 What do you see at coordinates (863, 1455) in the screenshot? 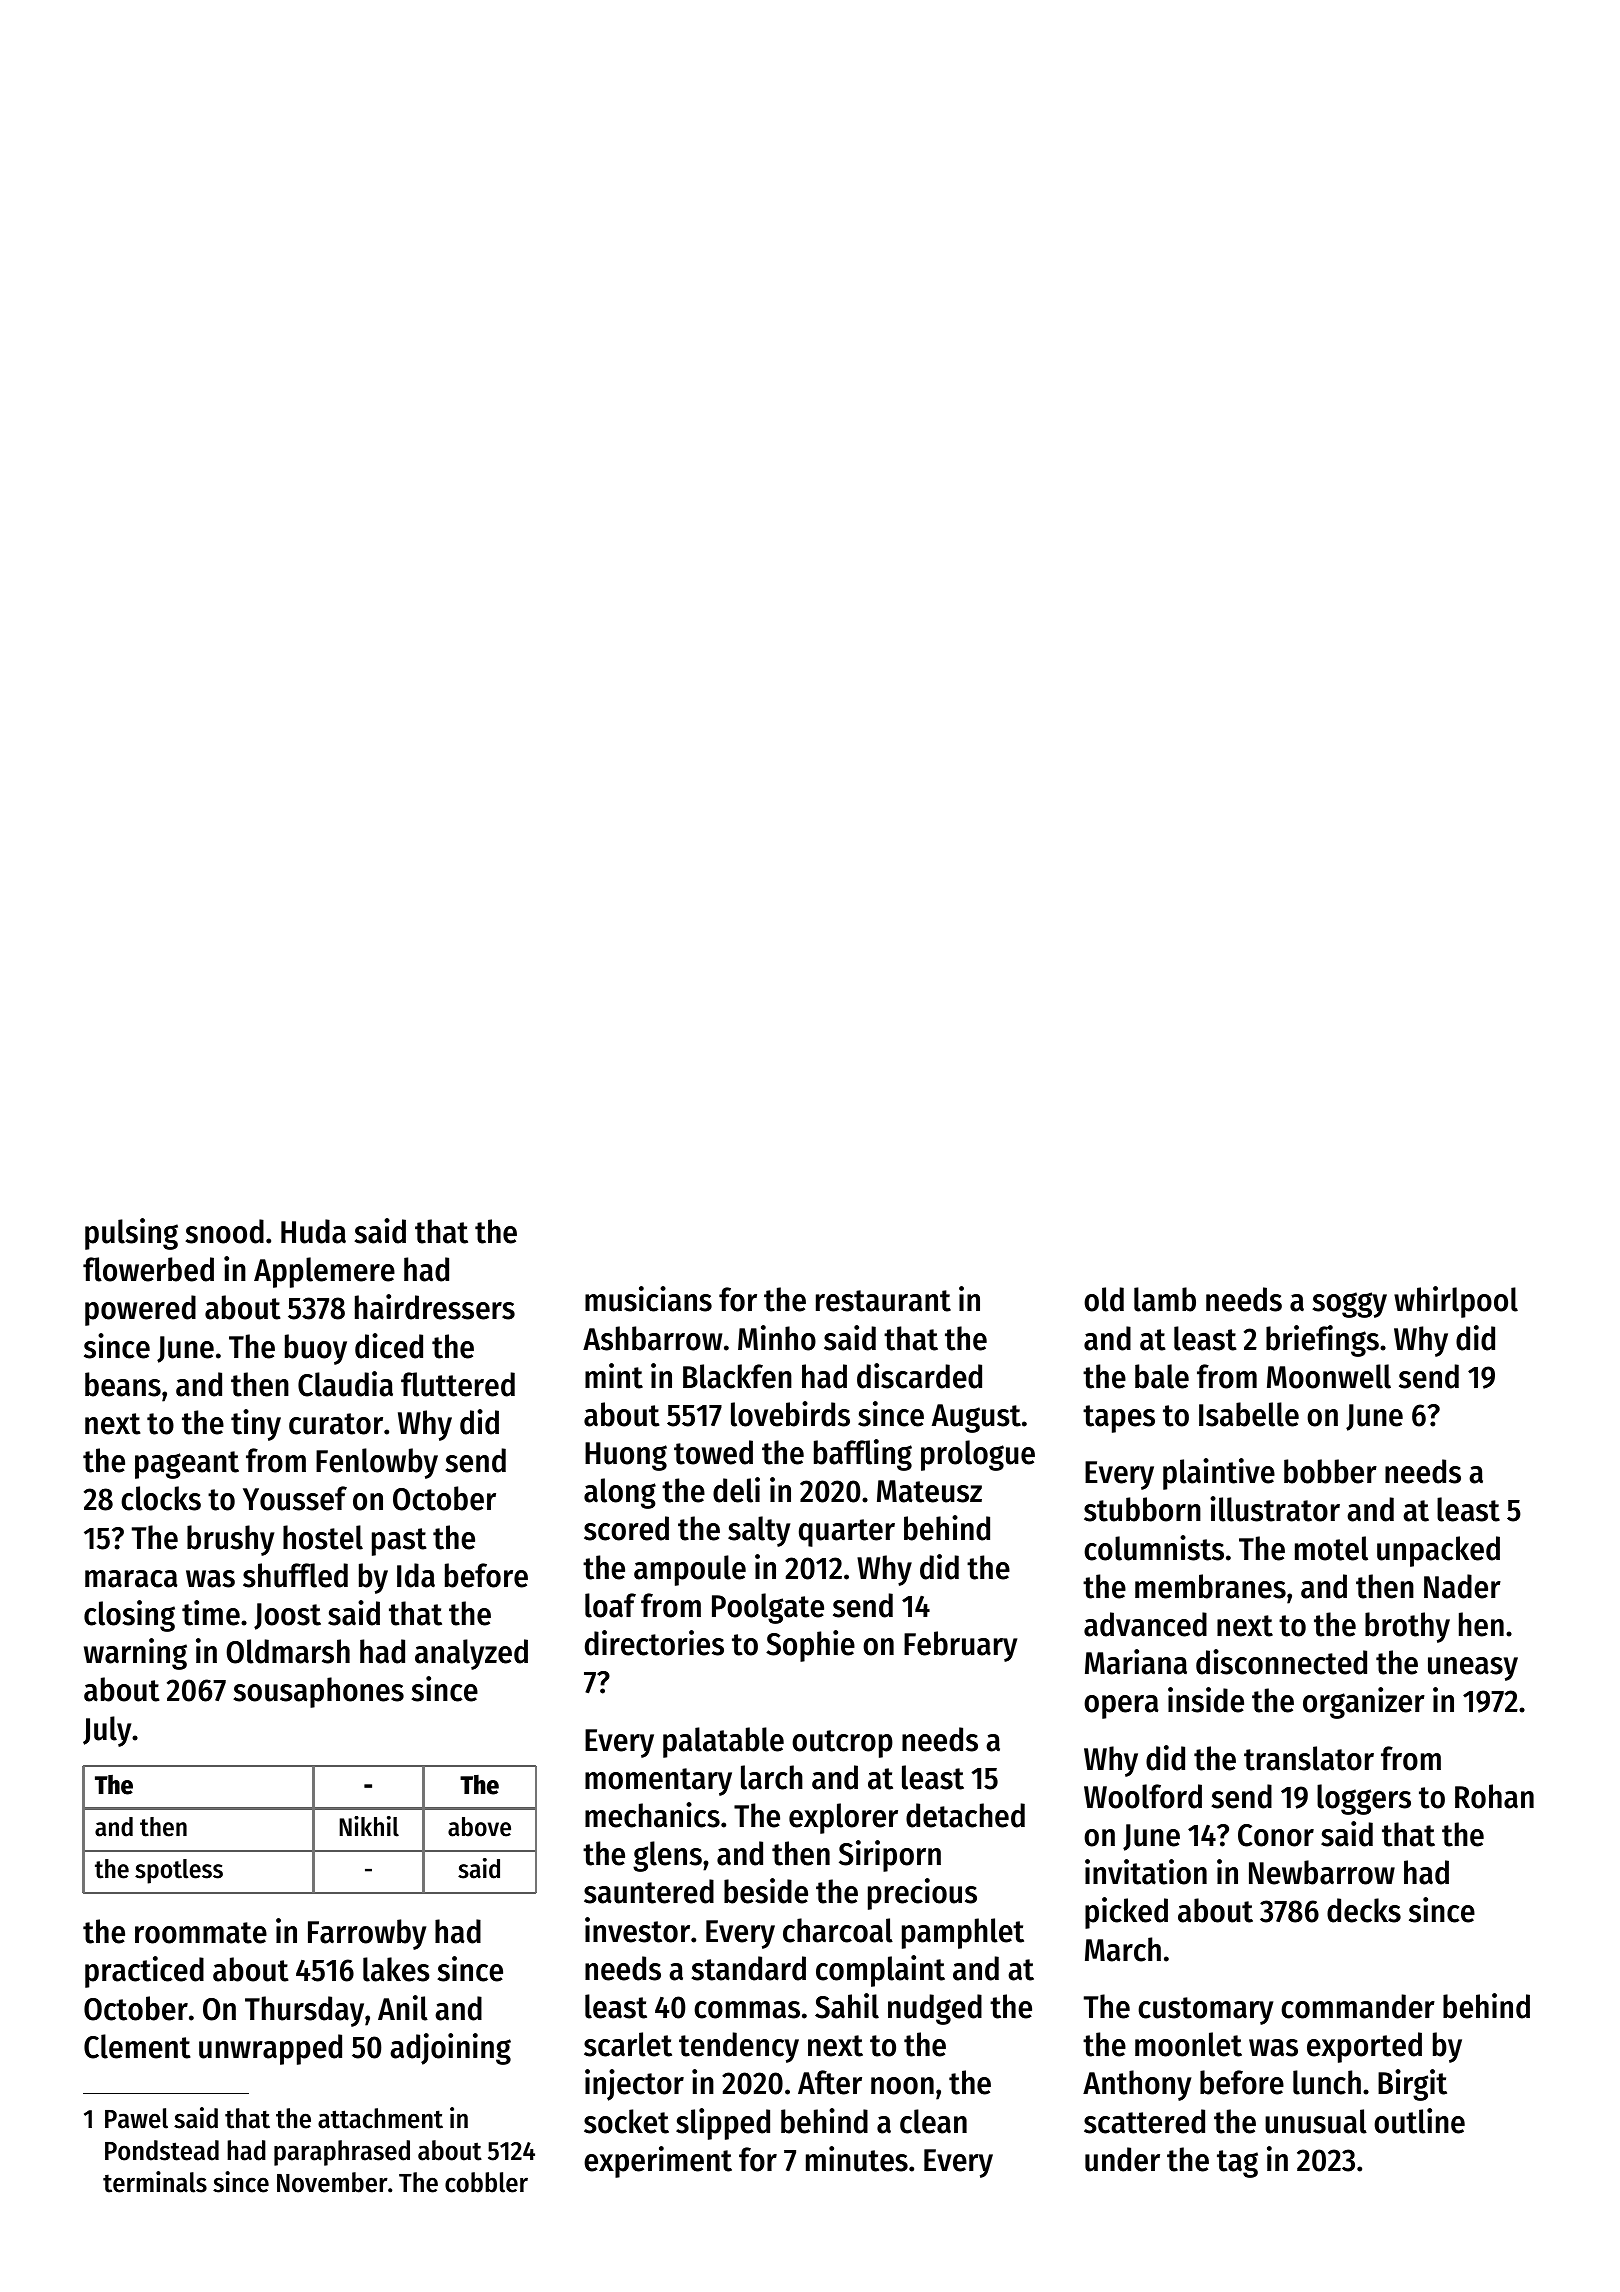
I see `baffling` at bounding box center [863, 1455].
